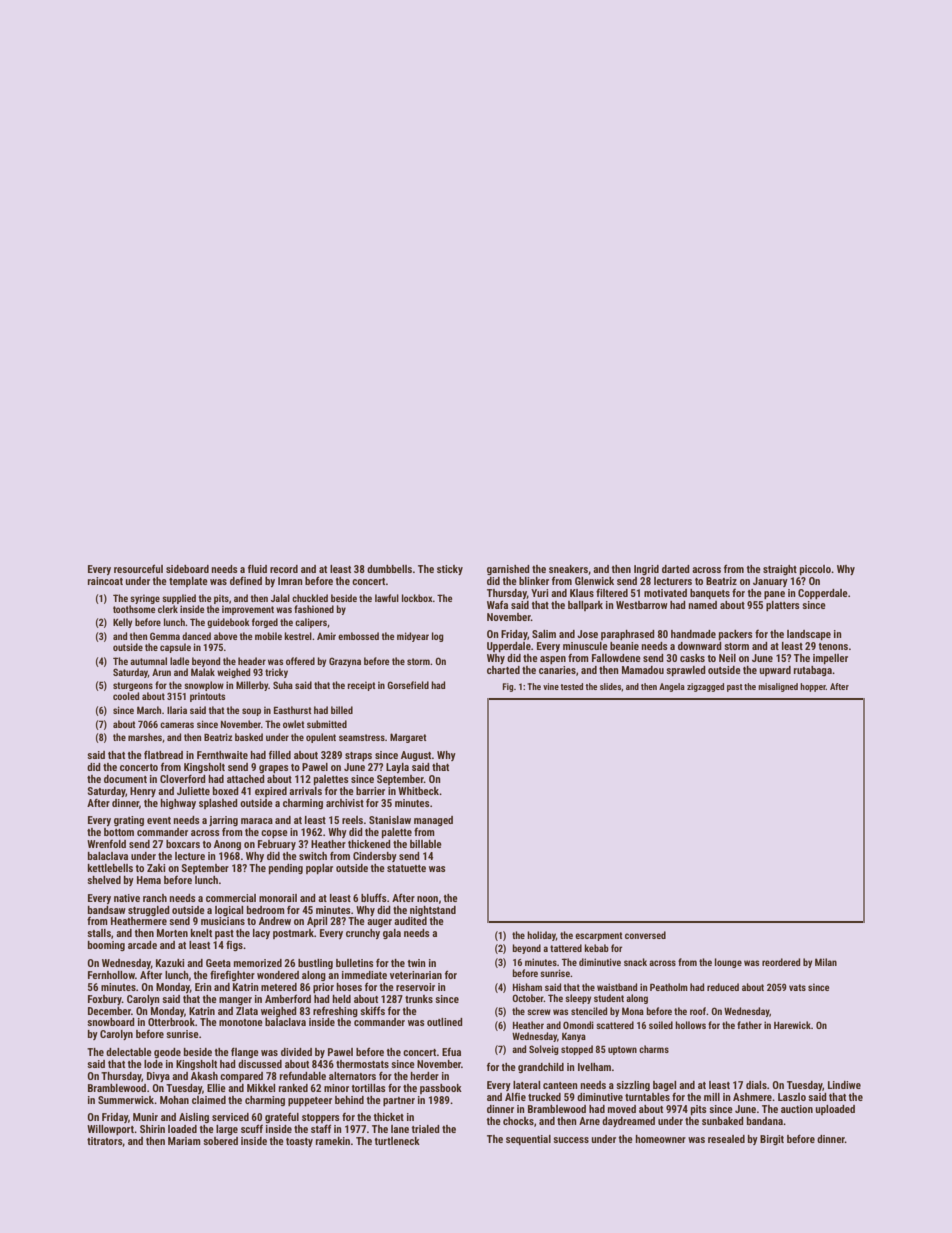 The width and height of the image is (952, 1233). I want to click on sprawled, so click(686, 671).
